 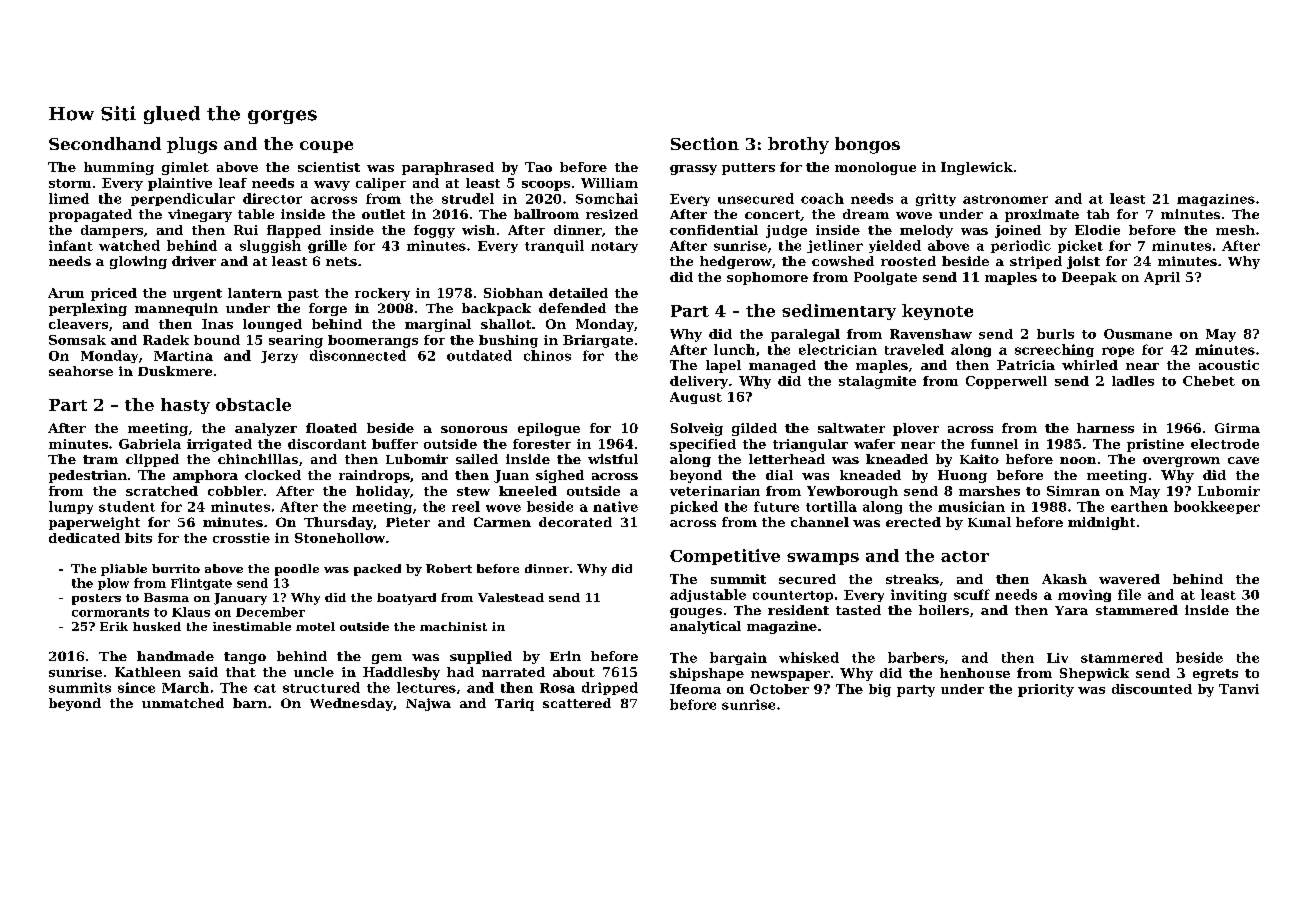 I want to click on coupe, so click(x=326, y=147).
